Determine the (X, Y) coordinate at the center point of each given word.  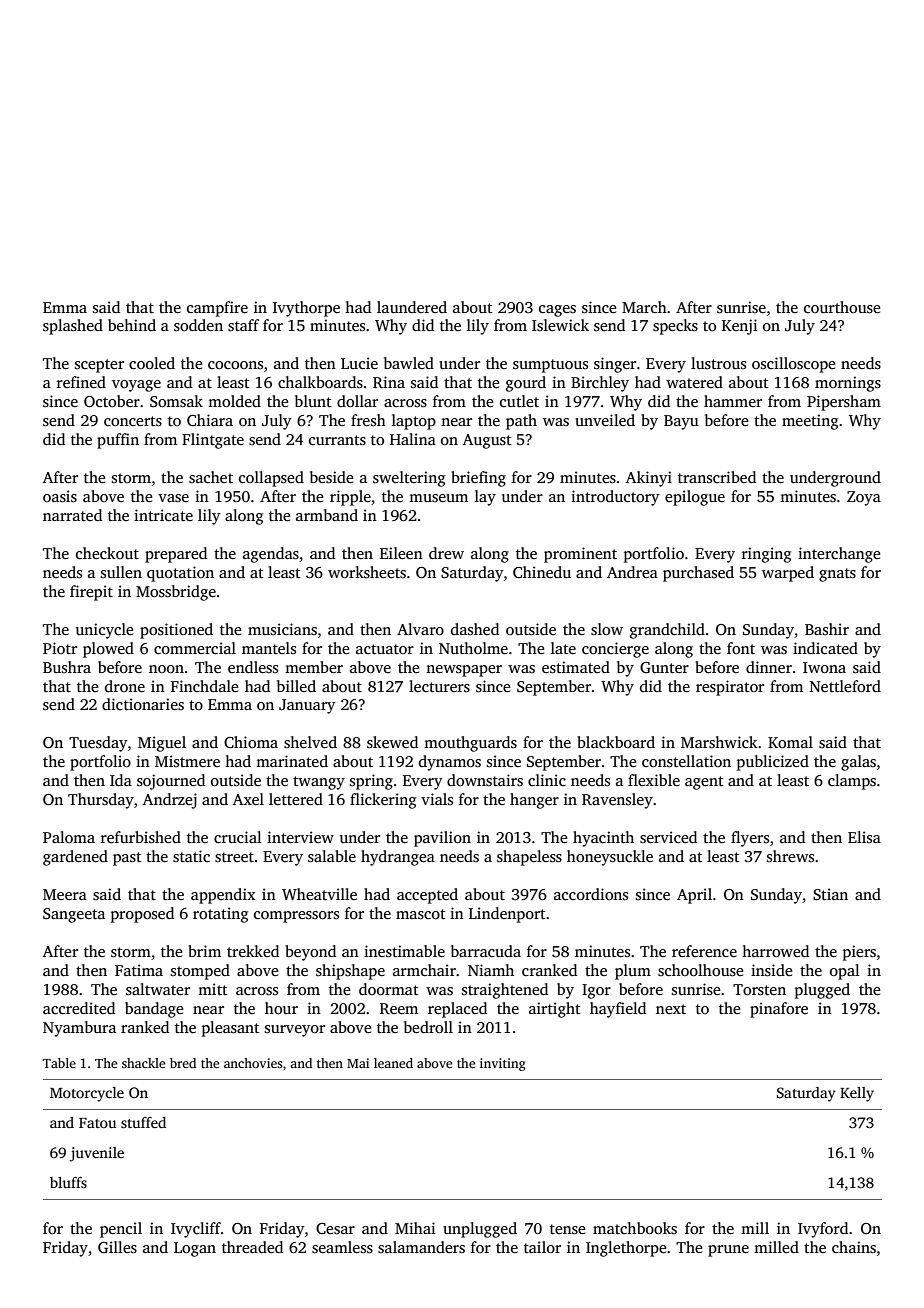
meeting (810, 422)
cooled (152, 363)
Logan (195, 1249)
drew (446, 553)
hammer (733, 401)
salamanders (421, 1247)
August (487, 441)
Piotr (60, 648)
